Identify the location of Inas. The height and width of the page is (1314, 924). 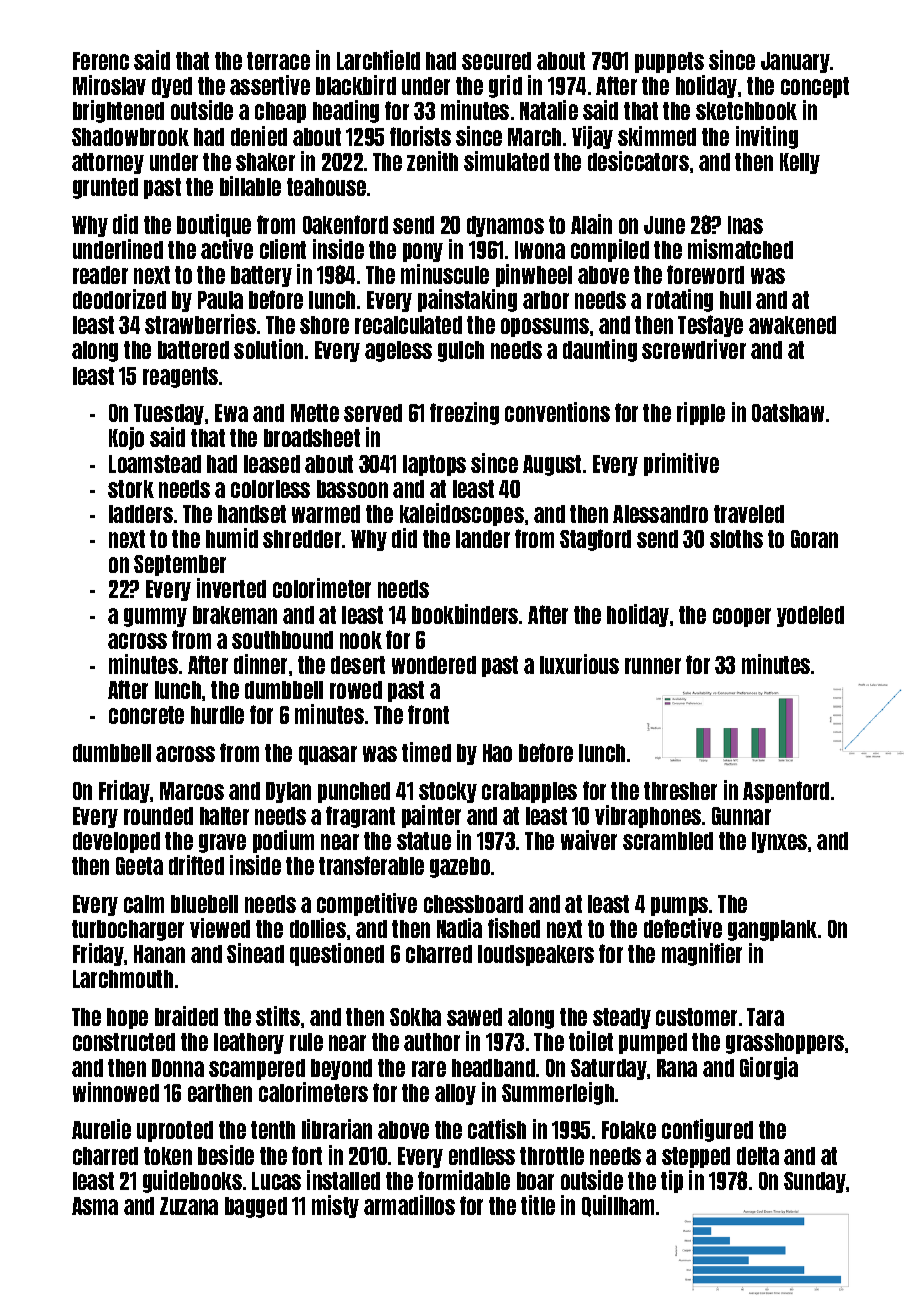
(745, 225).
